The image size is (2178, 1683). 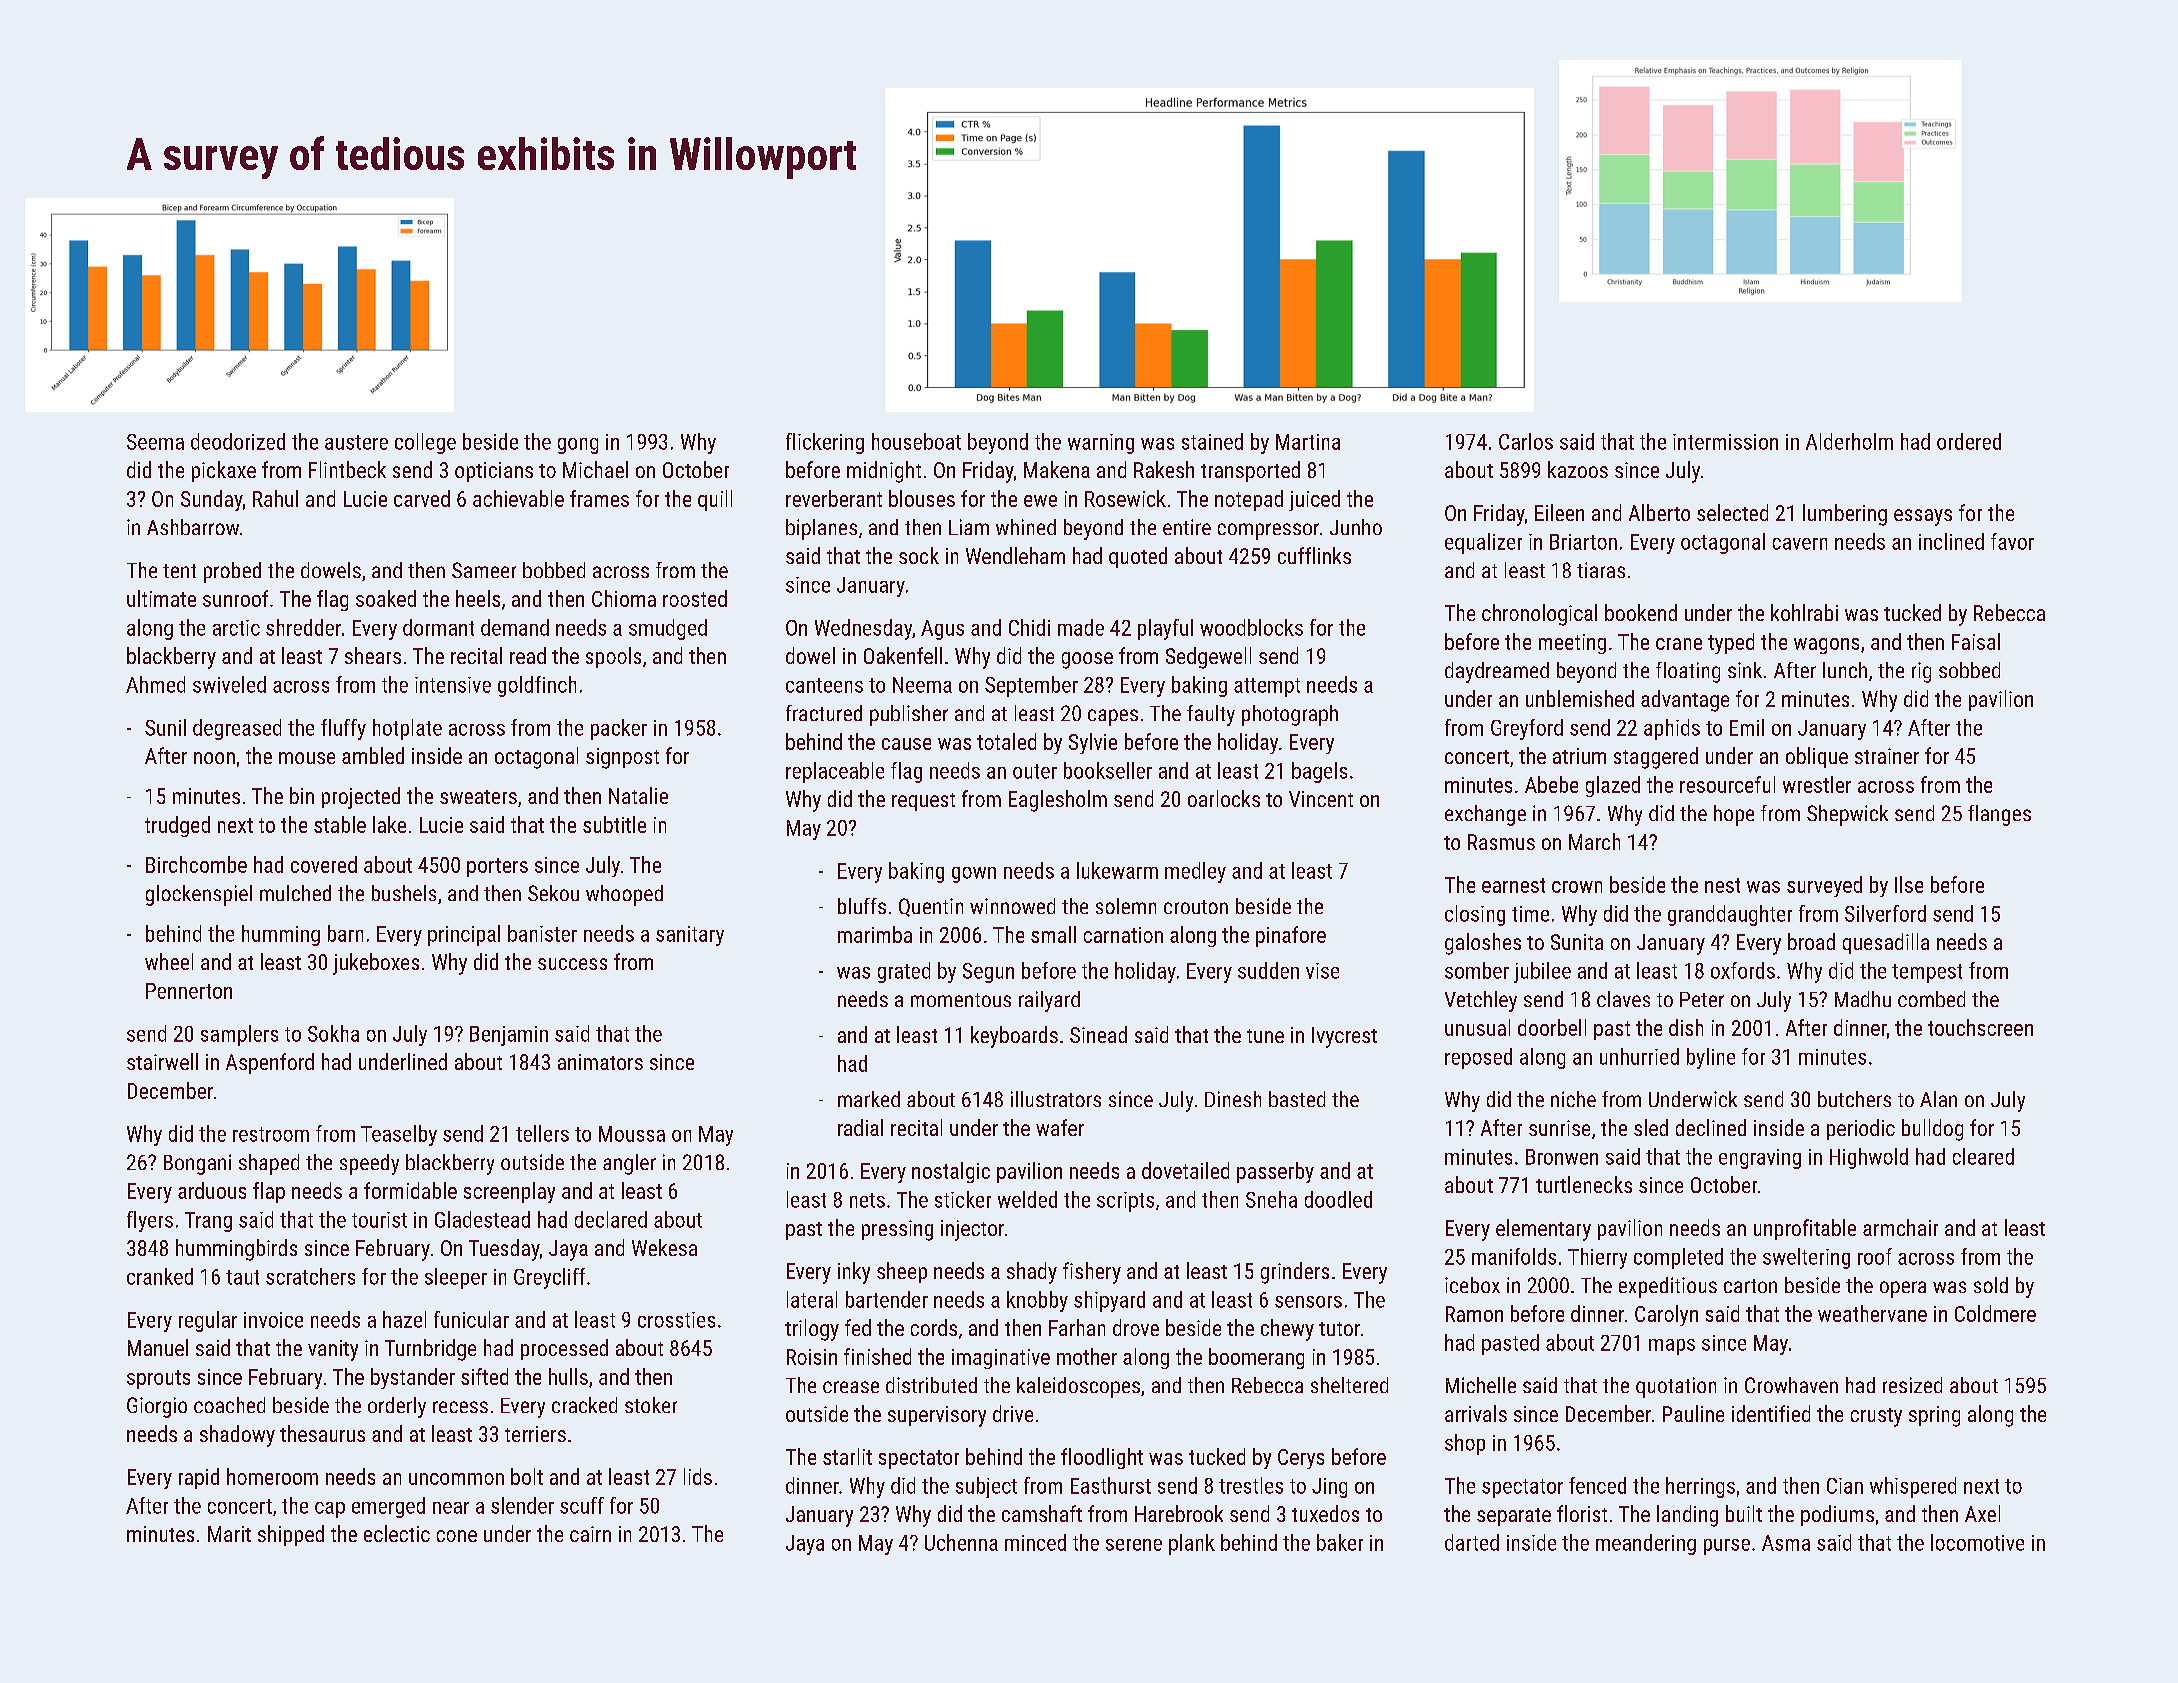 I want to click on injector, so click(x=972, y=1230).
